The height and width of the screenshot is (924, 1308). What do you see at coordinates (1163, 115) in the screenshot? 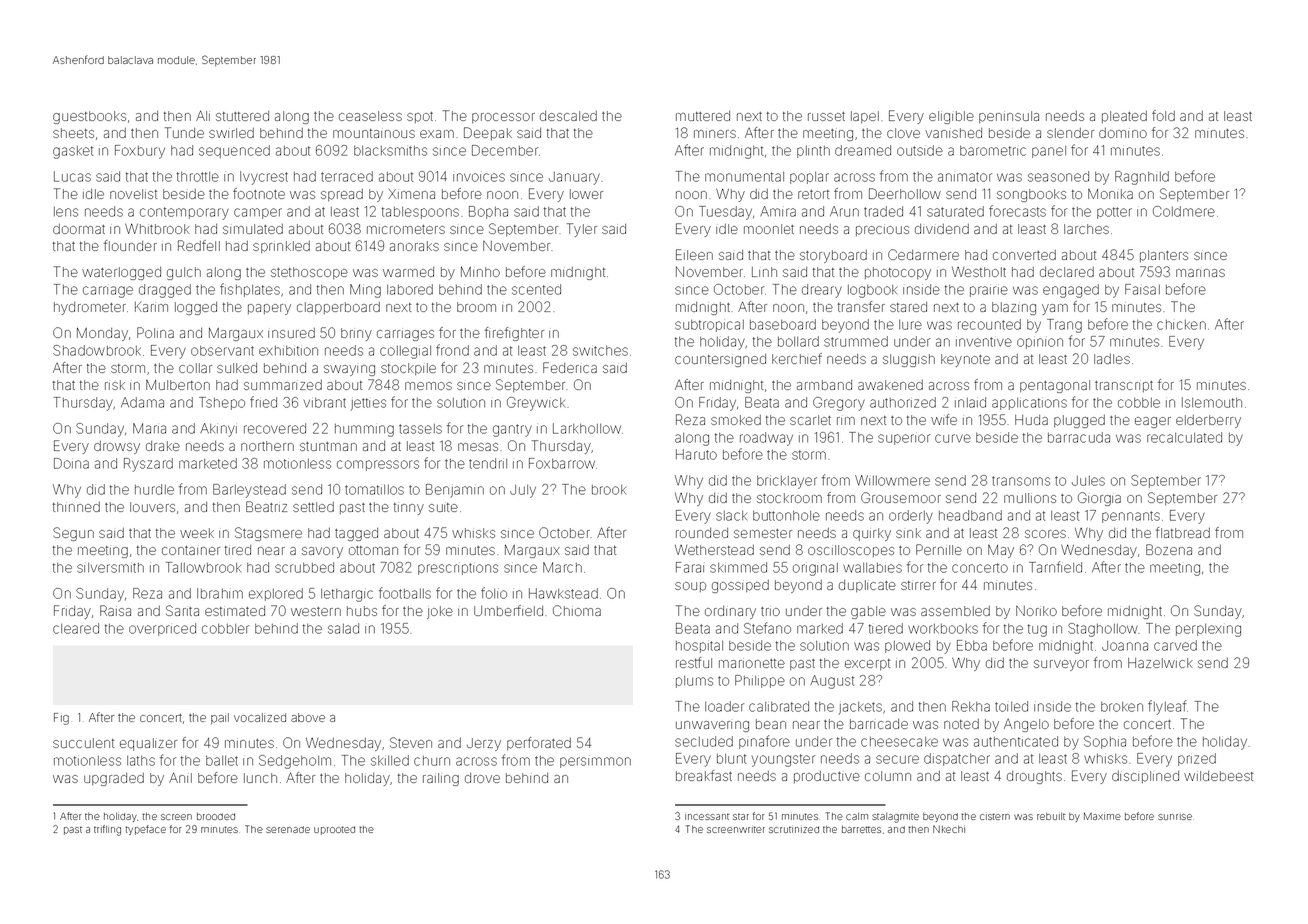
I see `fold` at bounding box center [1163, 115].
